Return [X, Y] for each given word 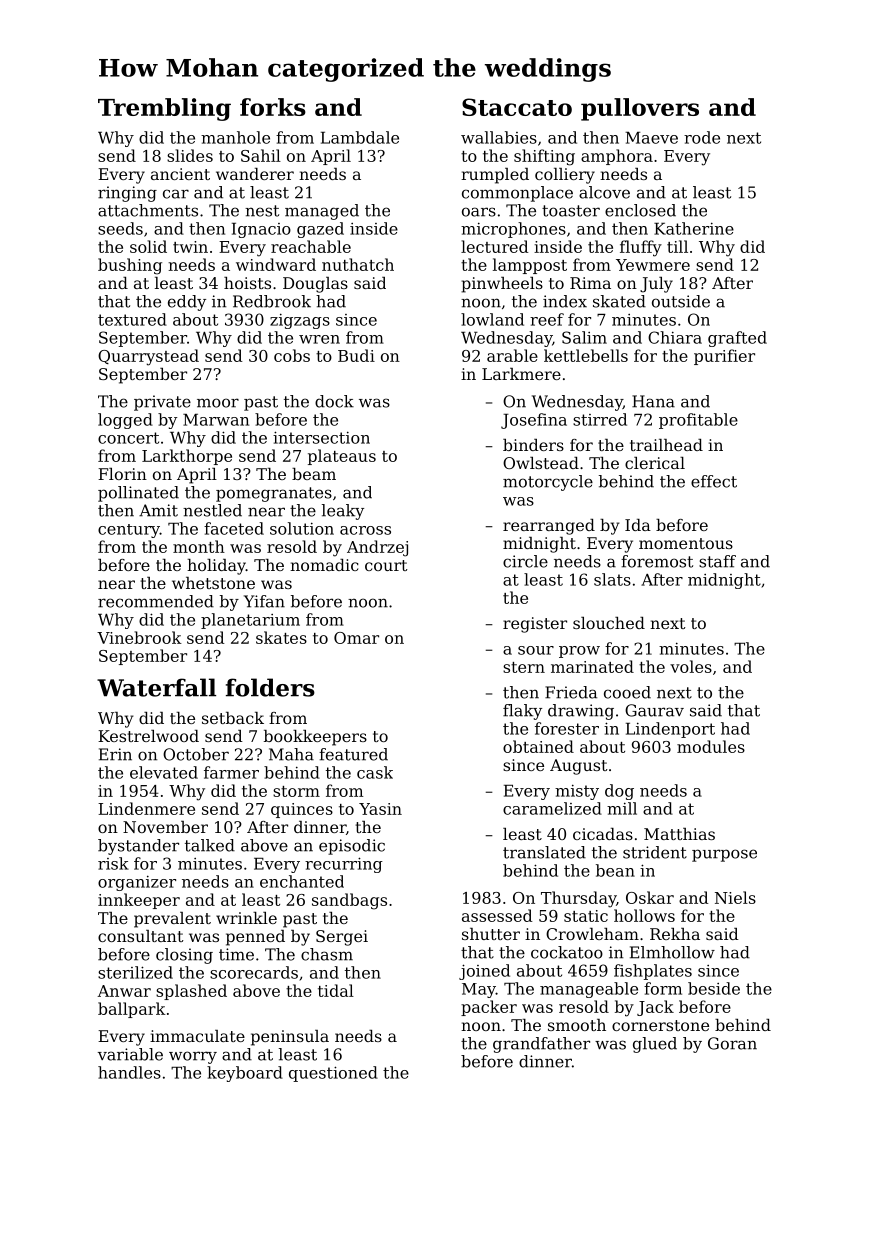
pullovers [640, 109]
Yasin [380, 809]
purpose [724, 855]
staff [717, 561]
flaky [522, 712]
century [129, 531]
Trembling [164, 109]
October [196, 754]
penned [255, 938]
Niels [735, 897]
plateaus [342, 457]
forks [273, 107]
